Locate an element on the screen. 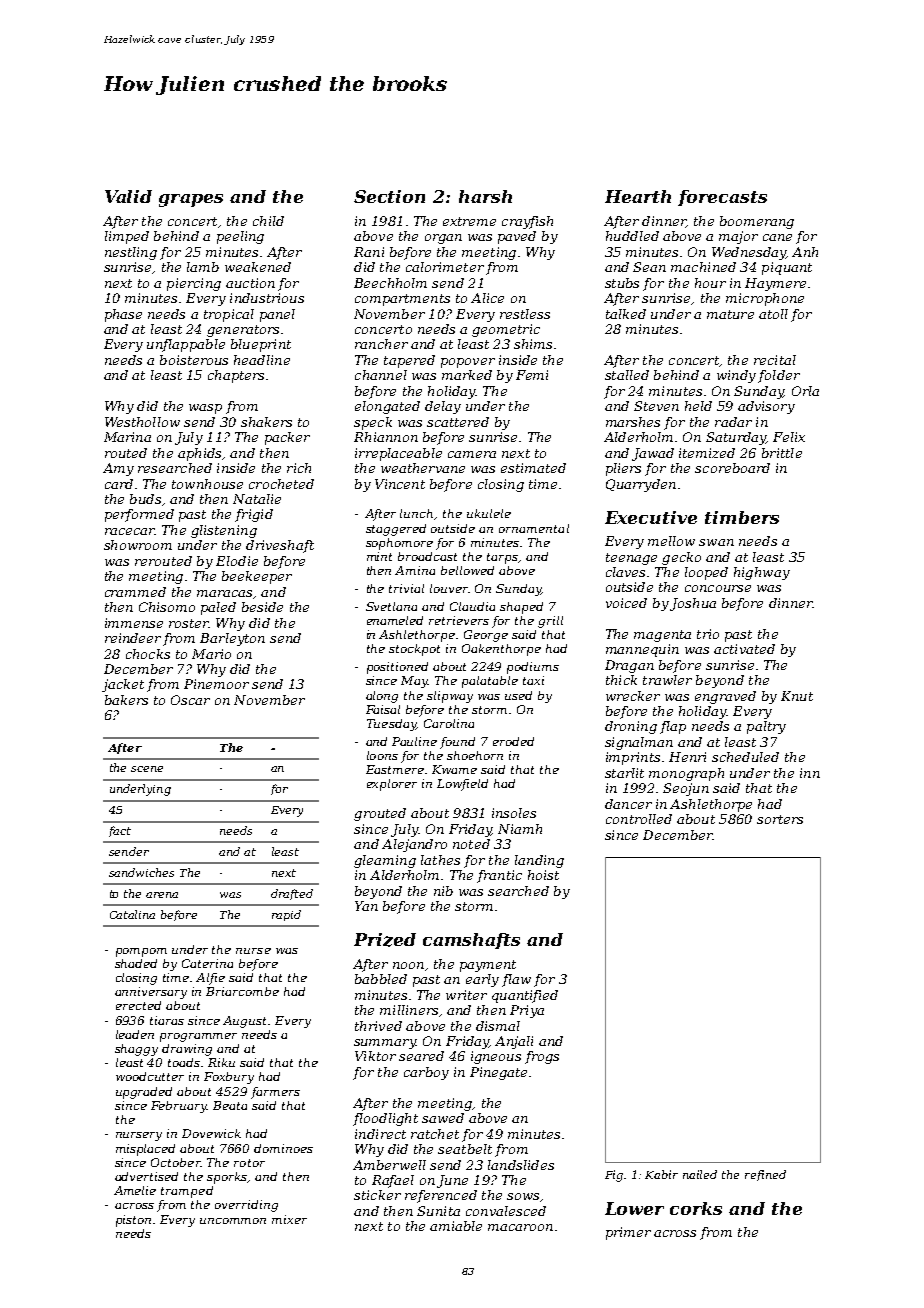 This screenshot has width=924, height=1308. Felix is located at coordinates (789, 437).
